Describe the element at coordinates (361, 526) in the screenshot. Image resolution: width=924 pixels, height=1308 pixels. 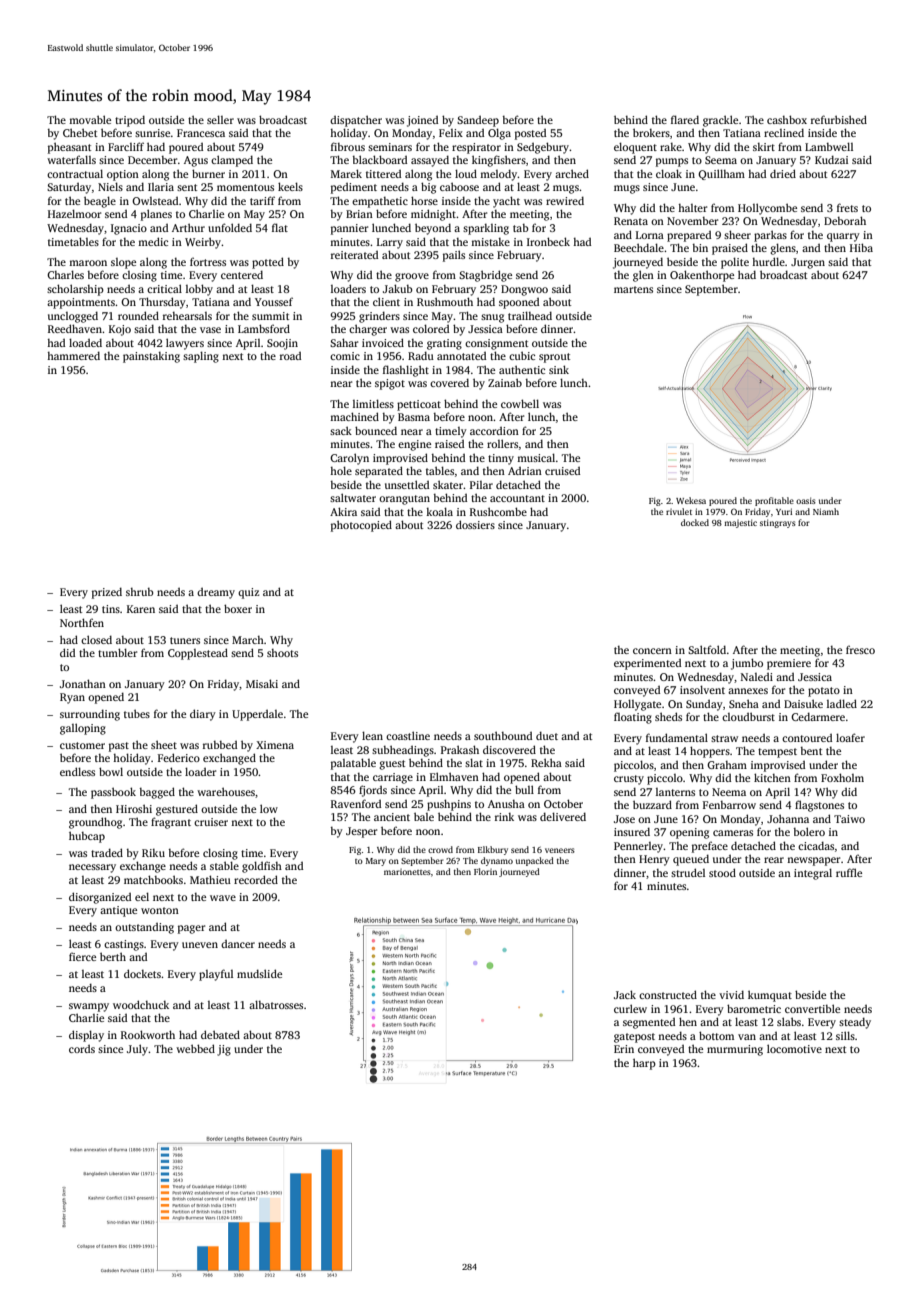
I see `photocopied` at that location.
